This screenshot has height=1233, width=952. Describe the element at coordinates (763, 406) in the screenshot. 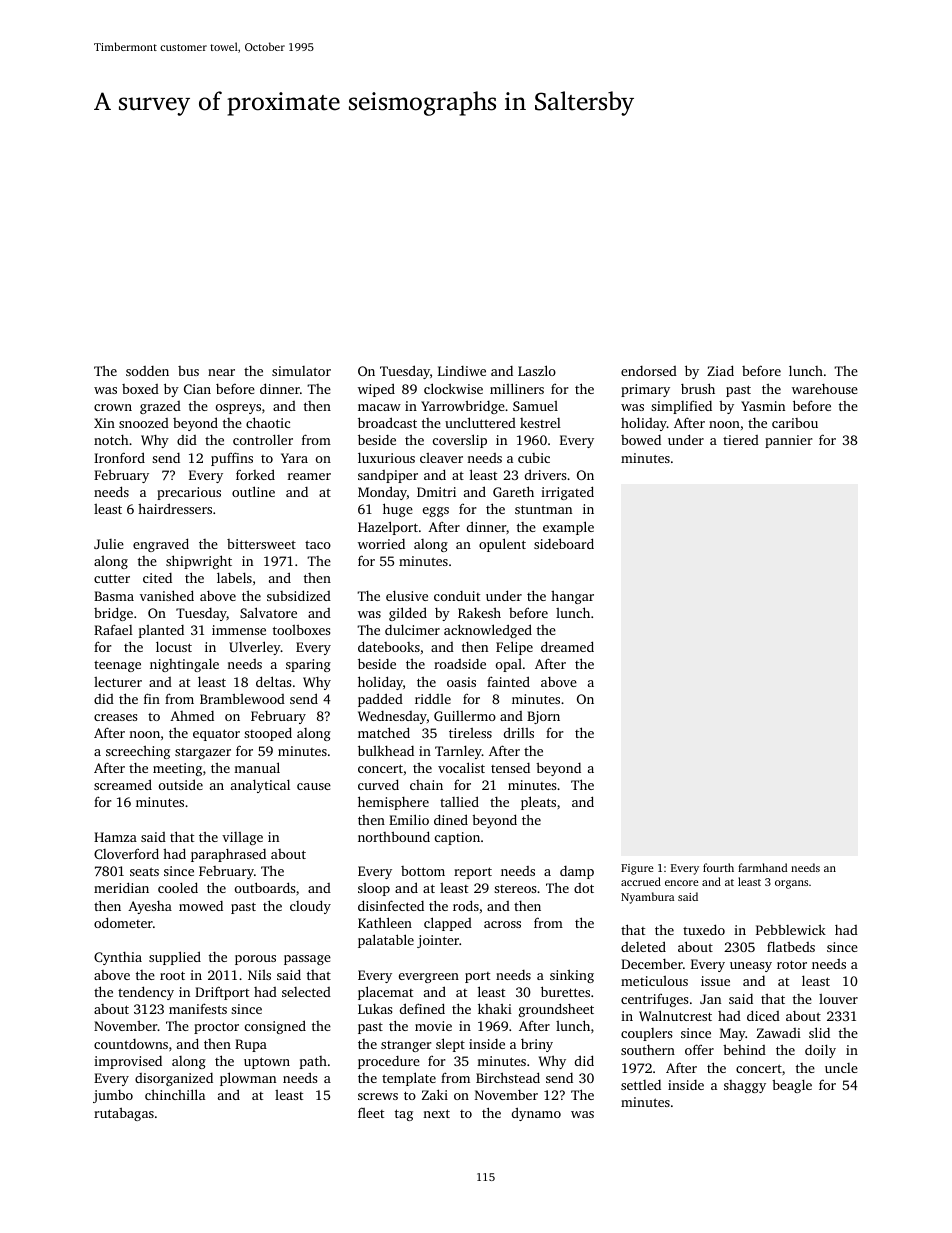

I see `Yasmin` at that location.
